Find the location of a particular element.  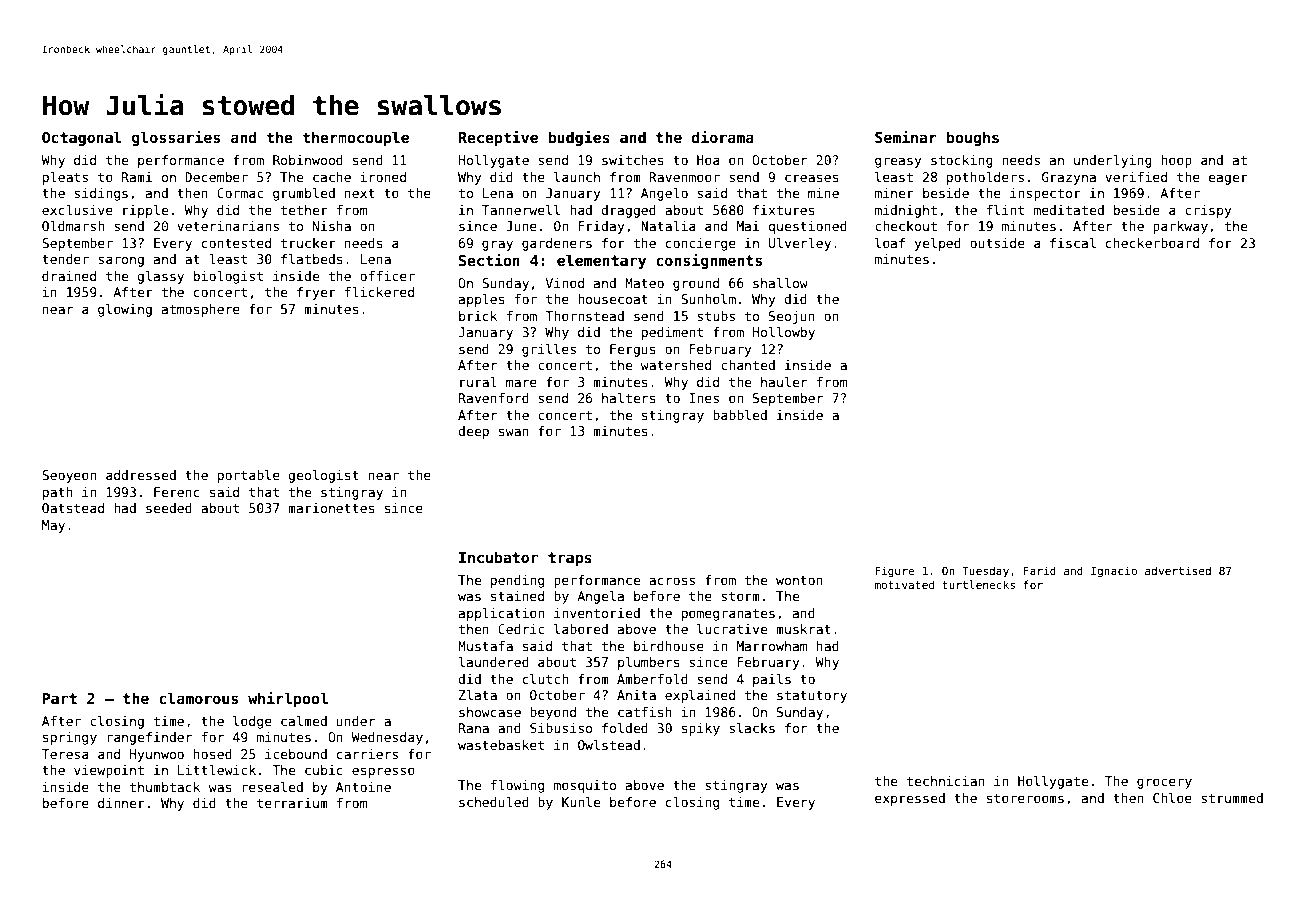

fiscal is located at coordinates (1073, 243).
